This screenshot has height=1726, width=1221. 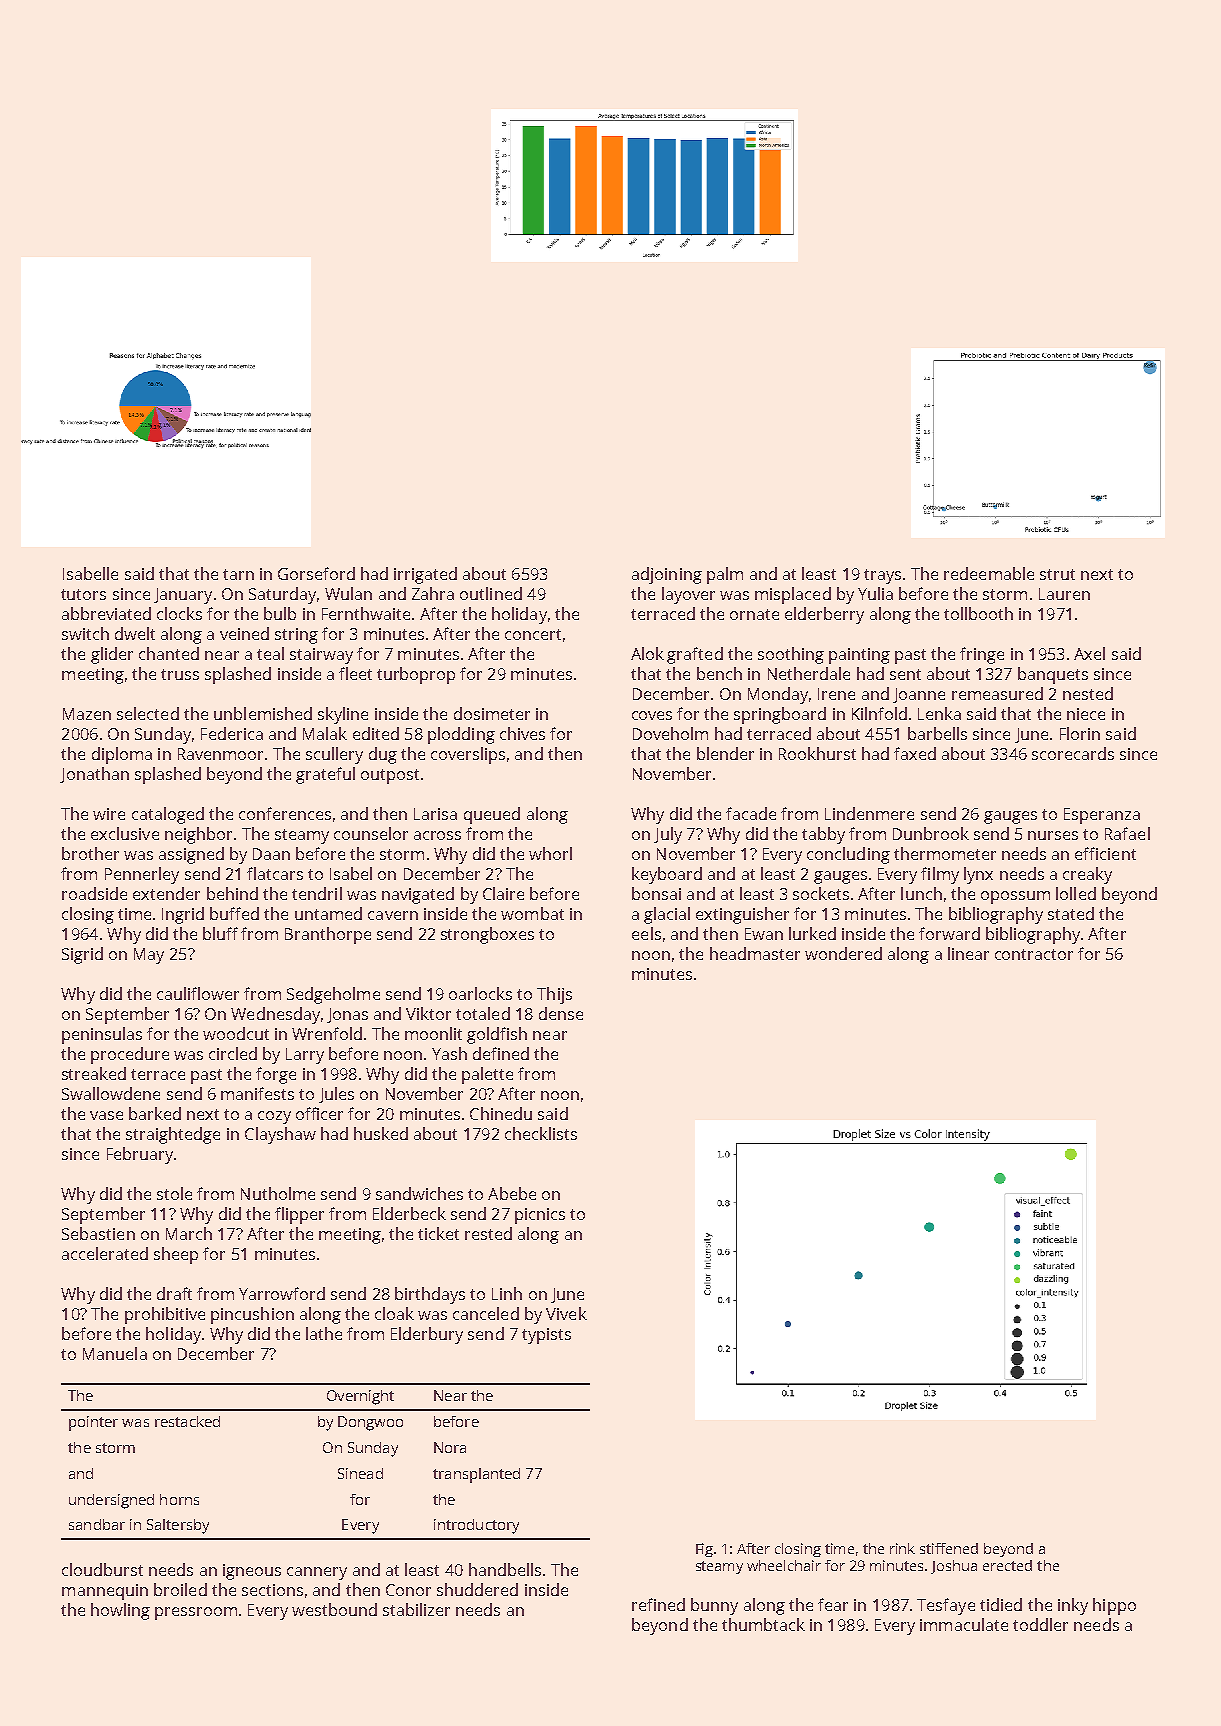 I want to click on strut, so click(x=1057, y=574).
